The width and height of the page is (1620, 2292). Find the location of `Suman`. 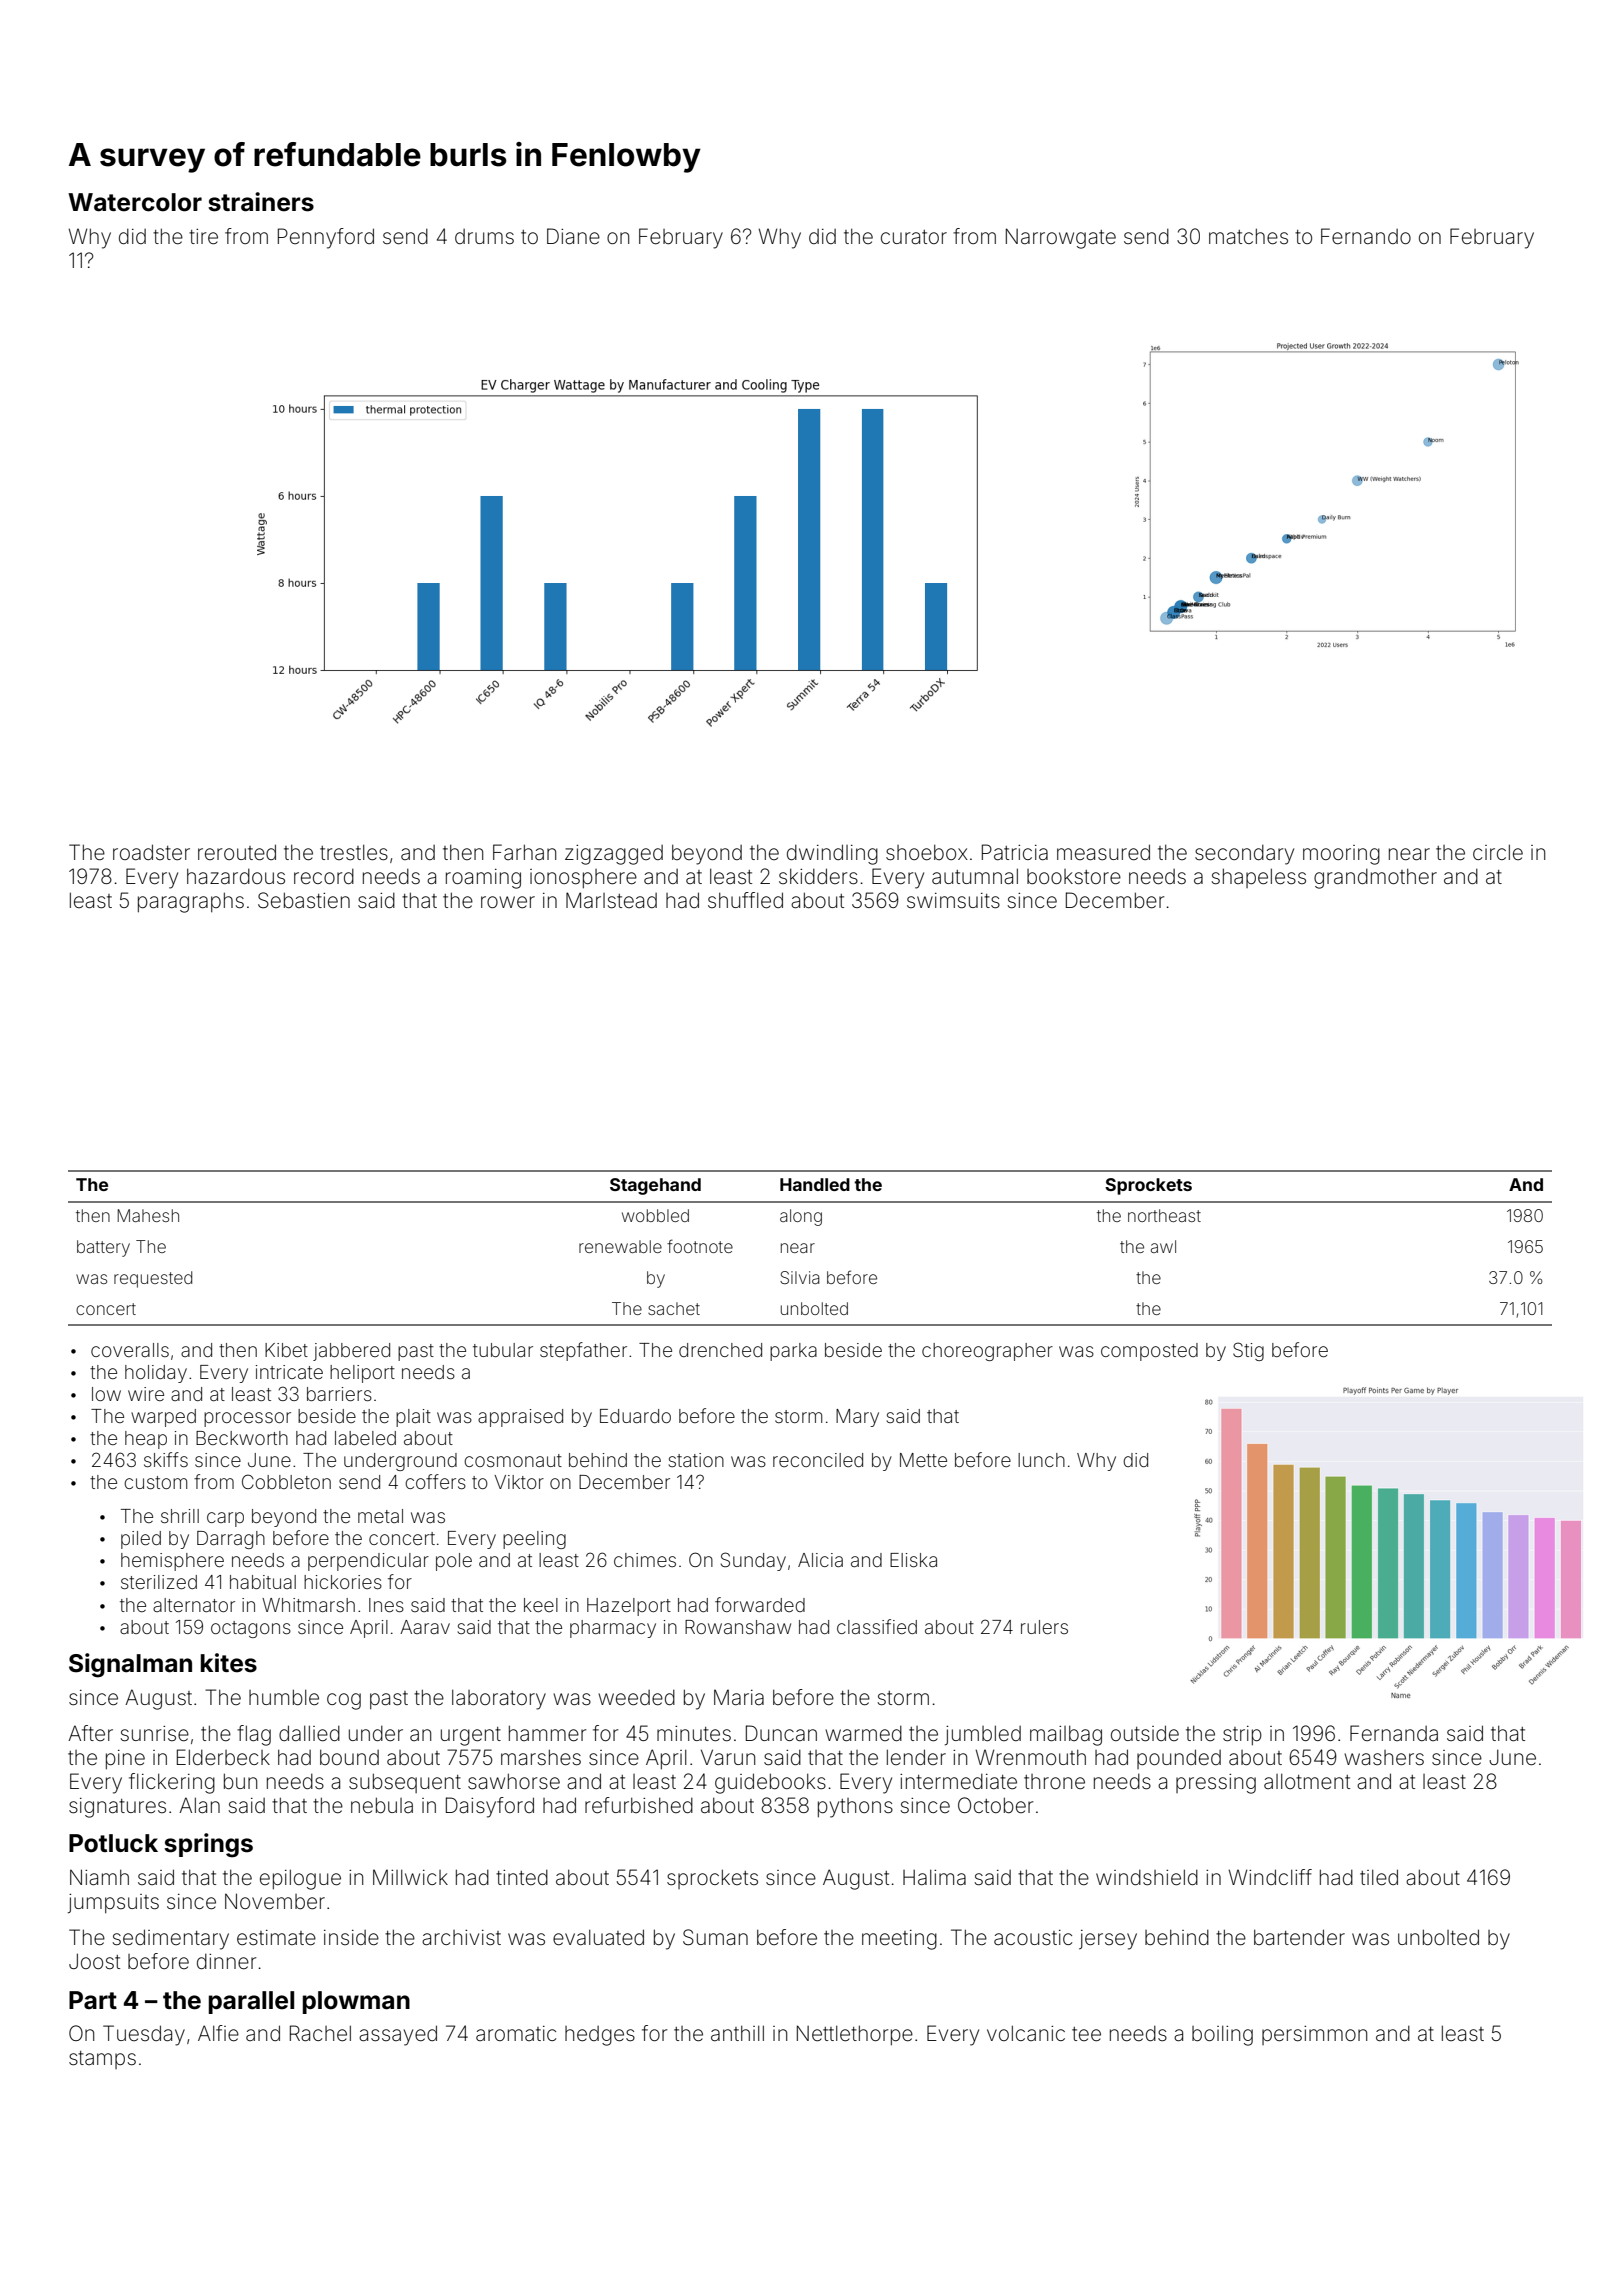

Suman is located at coordinates (715, 1937).
